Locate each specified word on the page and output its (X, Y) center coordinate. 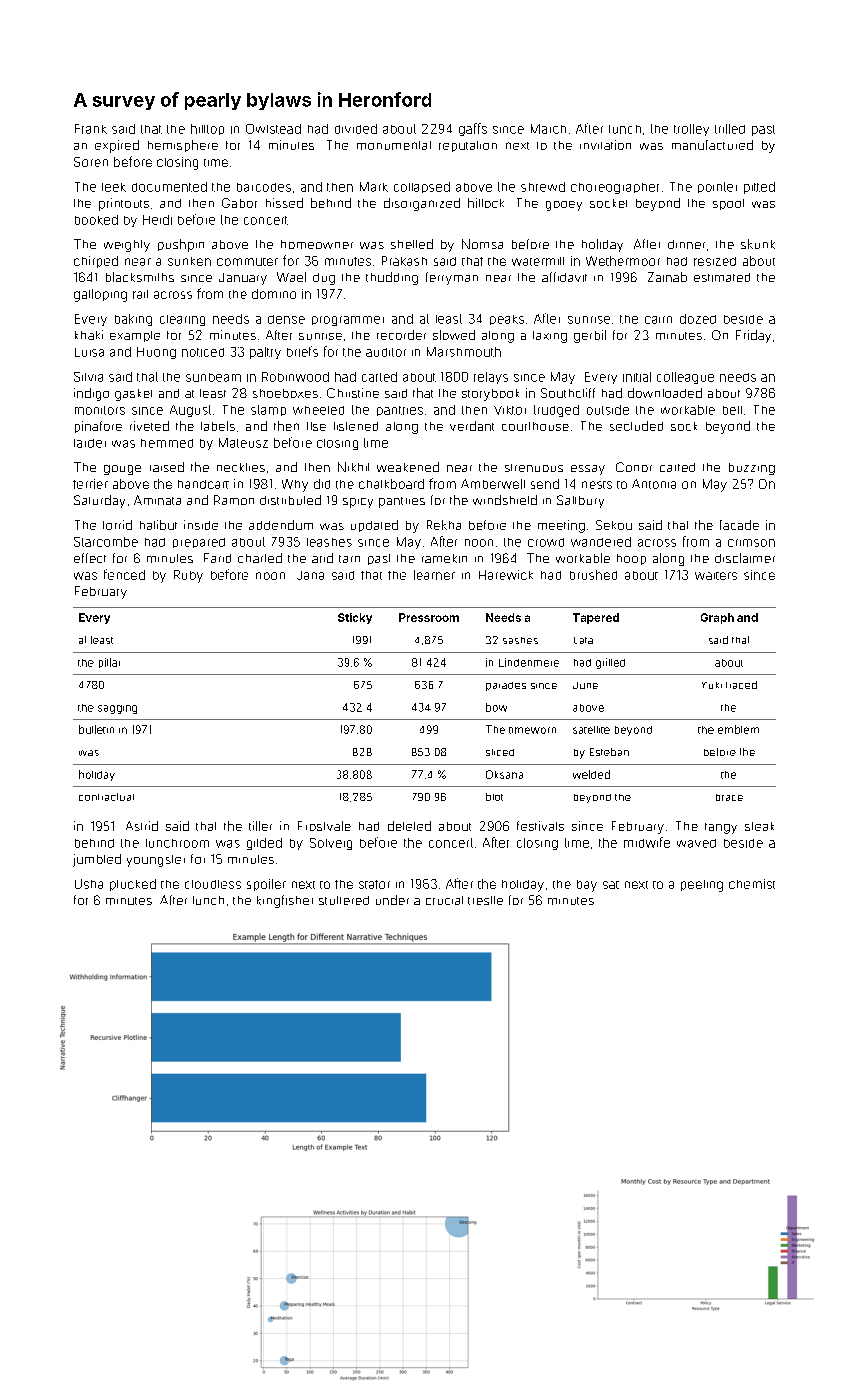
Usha (89, 884)
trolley (691, 130)
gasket (133, 395)
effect (90, 558)
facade (739, 525)
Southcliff (568, 393)
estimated (722, 277)
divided (356, 129)
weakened (408, 467)
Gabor (239, 203)
